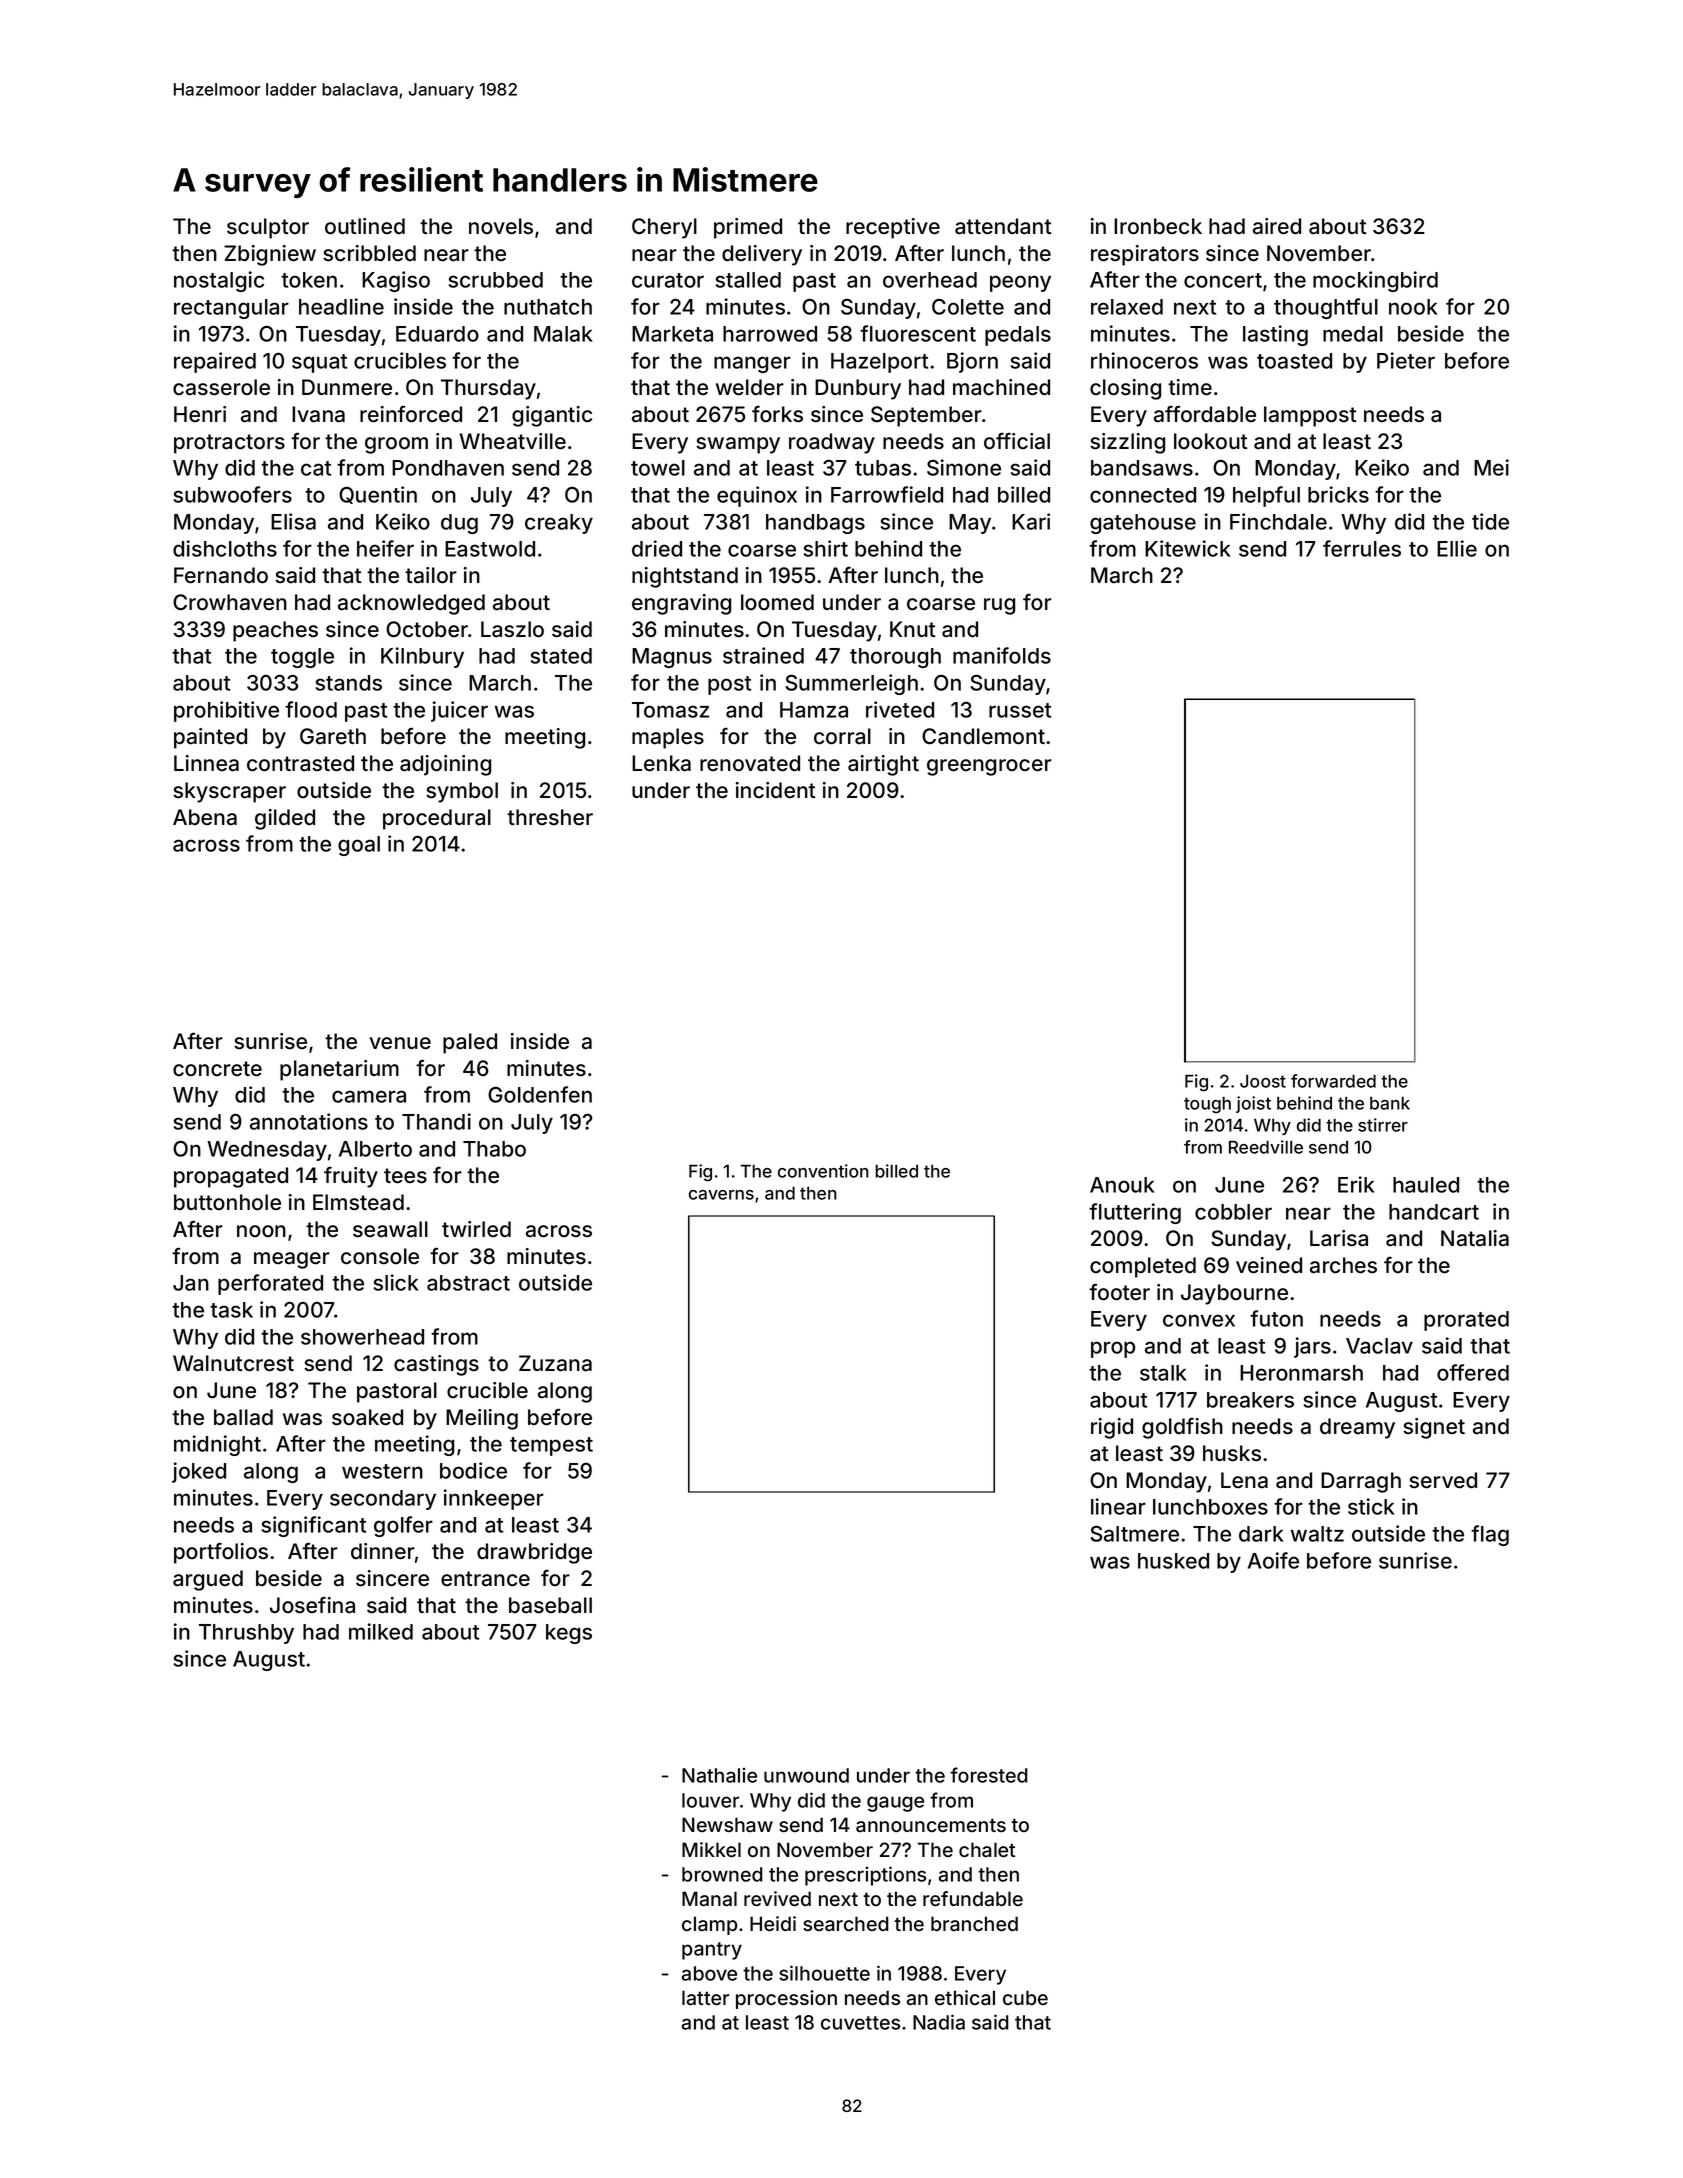 The height and width of the screenshot is (2178, 1683). I want to click on bank, so click(1390, 1103).
